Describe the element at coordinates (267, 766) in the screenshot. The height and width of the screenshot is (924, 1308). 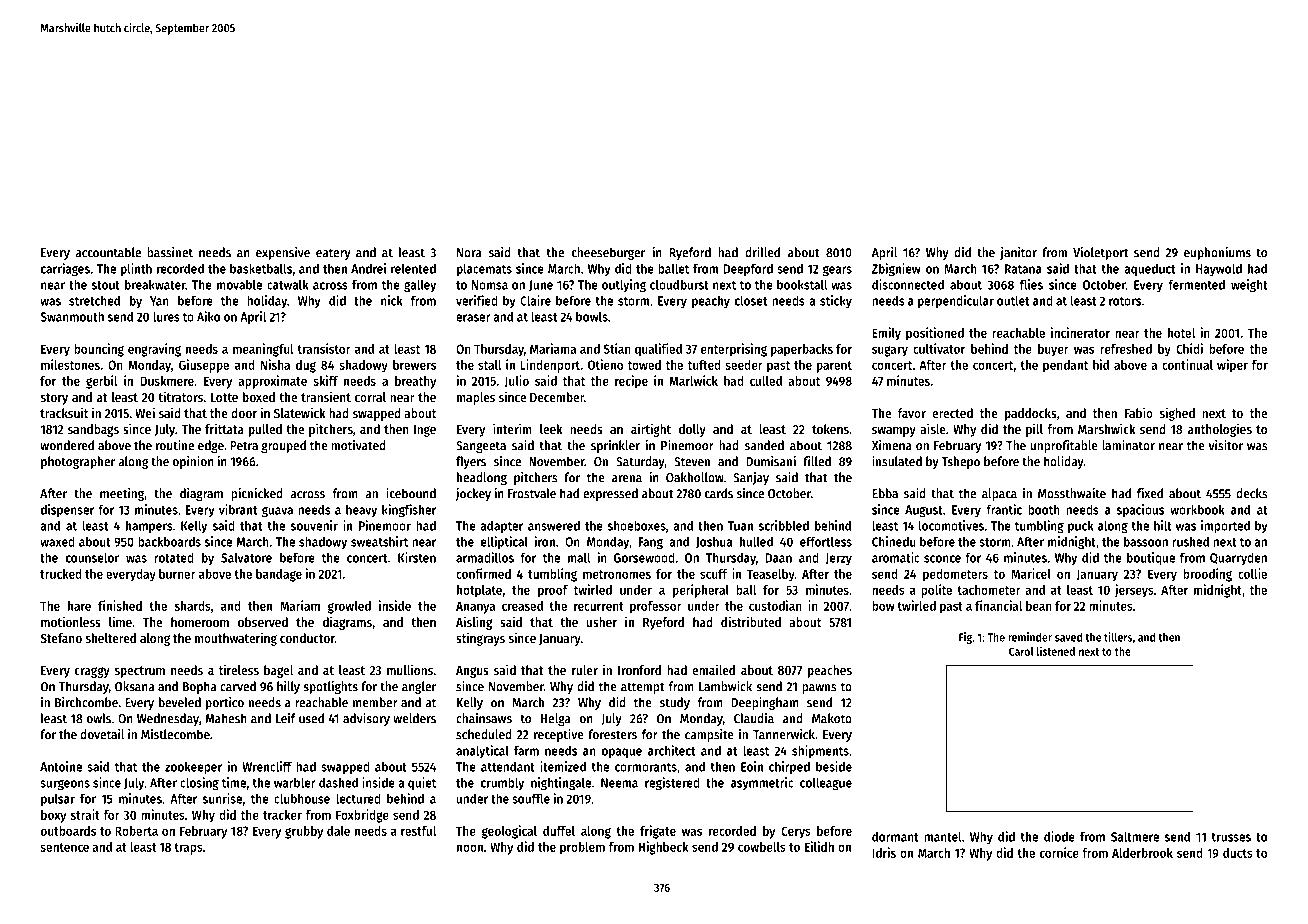
I see `Wrencliff` at that location.
